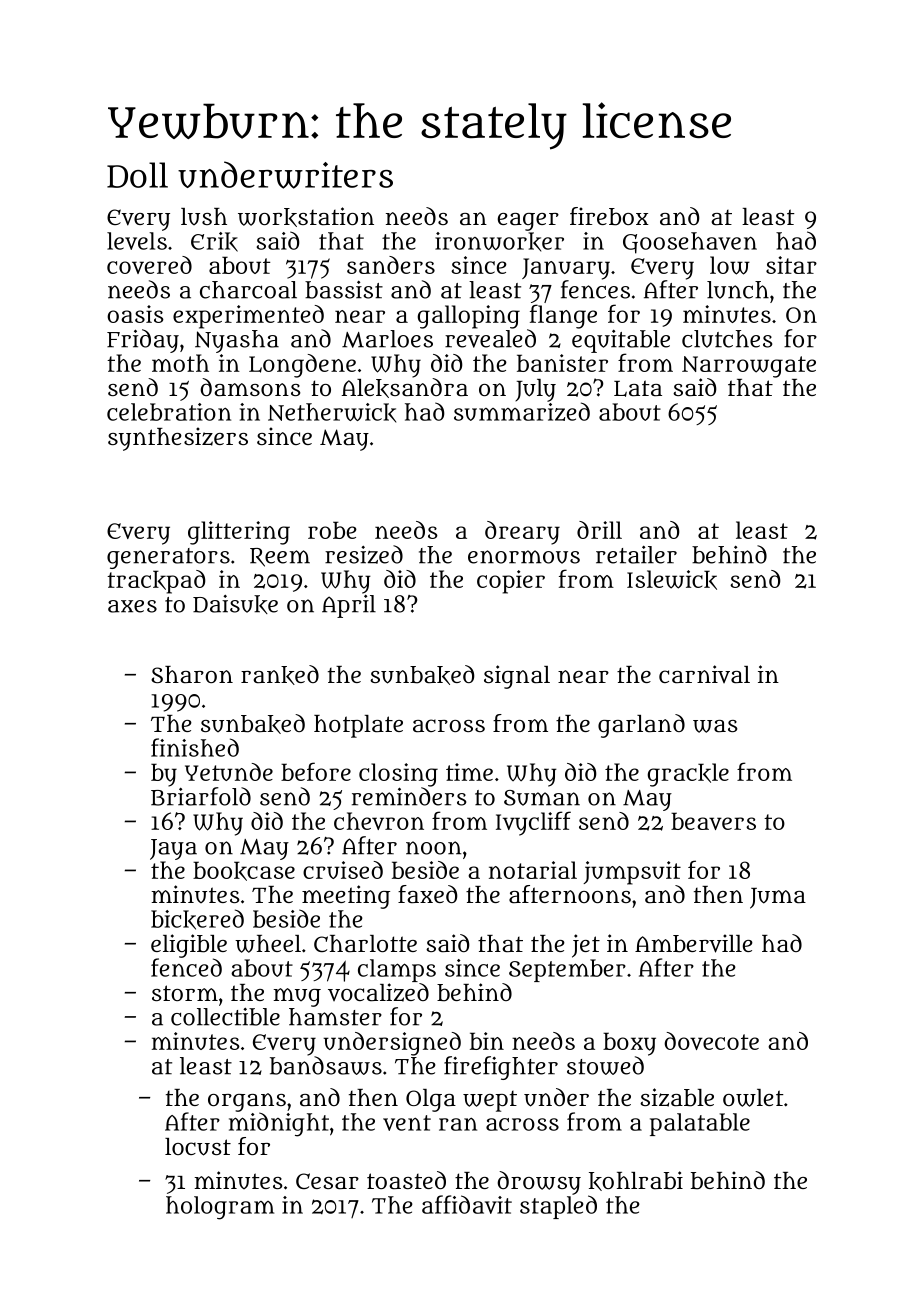  What do you see at coordinates (143, 341) in the page?
I see `Friday` at bounding box center [143, 341].
